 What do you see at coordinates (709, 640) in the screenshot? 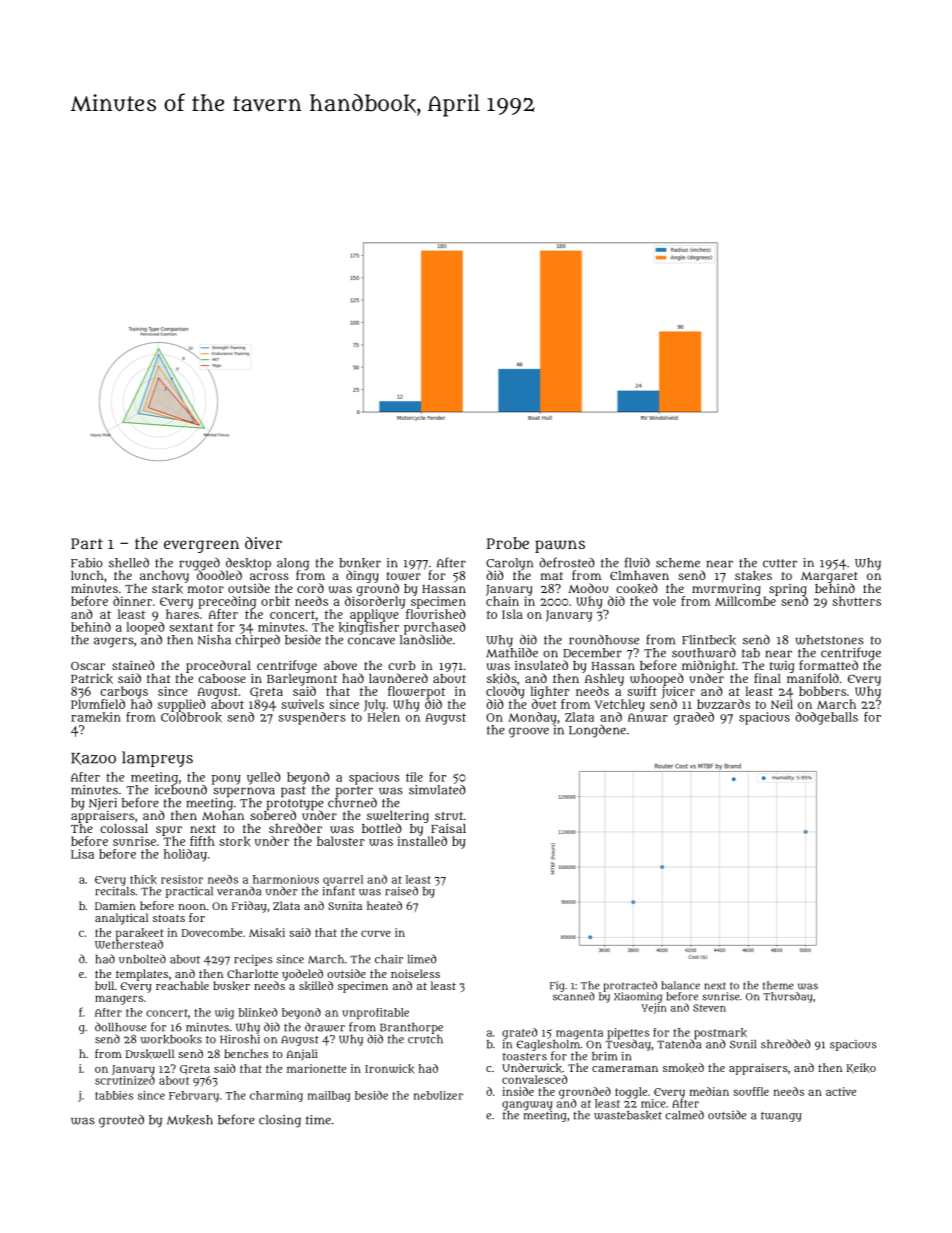
I see `Flintbeck` at bounding box center [709, 640].
